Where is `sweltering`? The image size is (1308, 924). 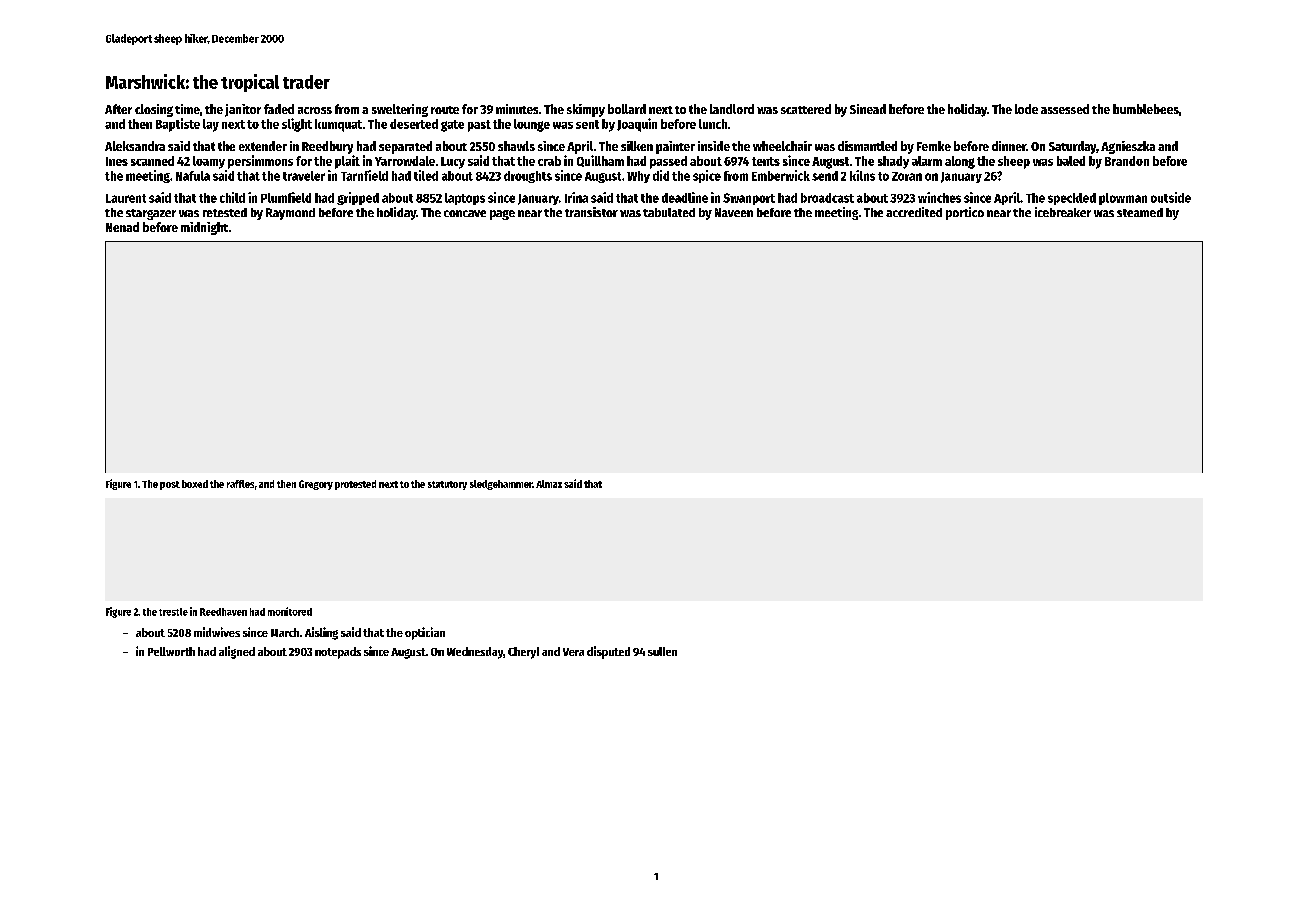 sweltering is located at coordinates (400, 110).
